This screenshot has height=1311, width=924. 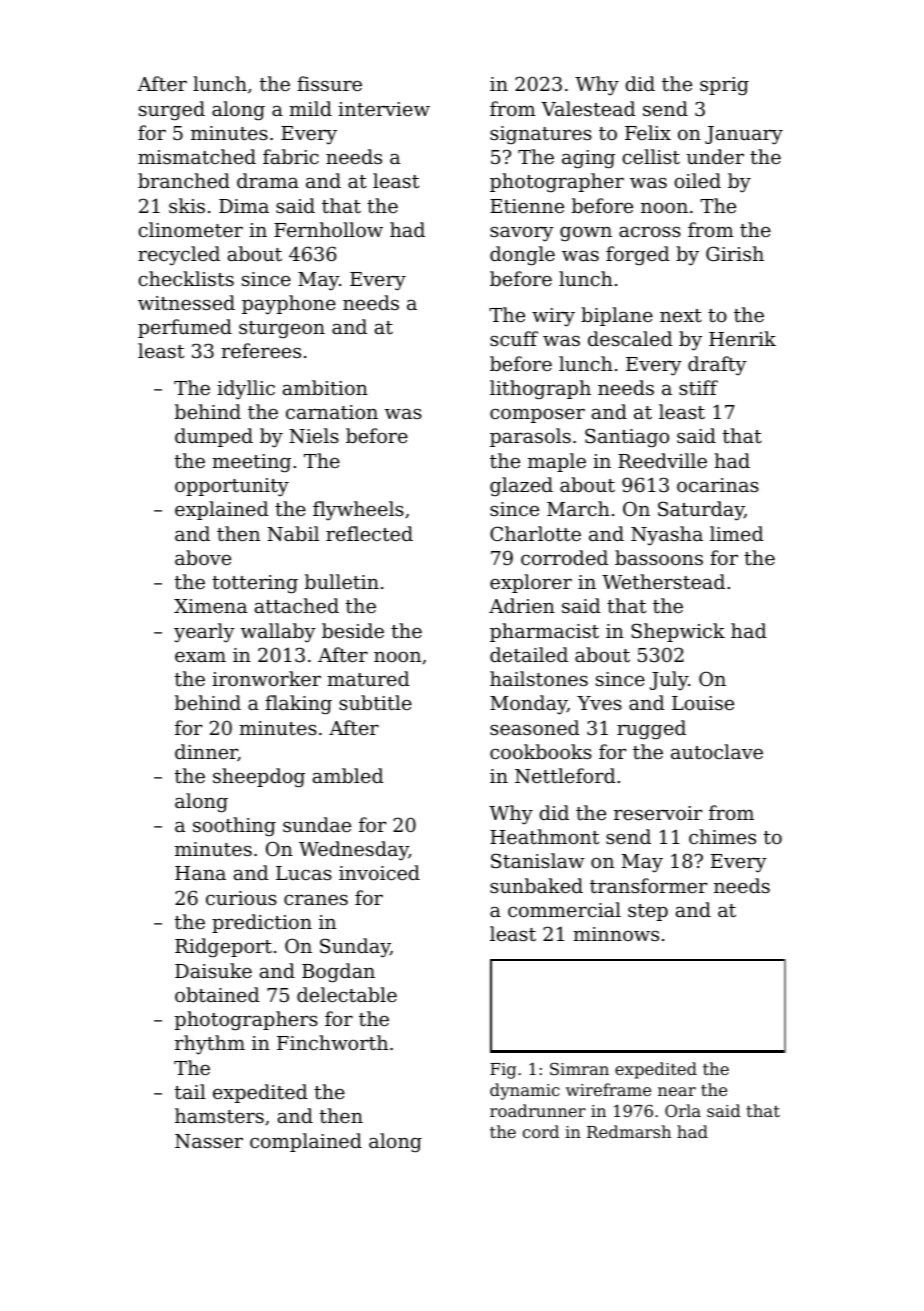 What do you see at coordinates (179, 256) in the screenshot?
I see `recycled` at bounding box center [179, 256].
